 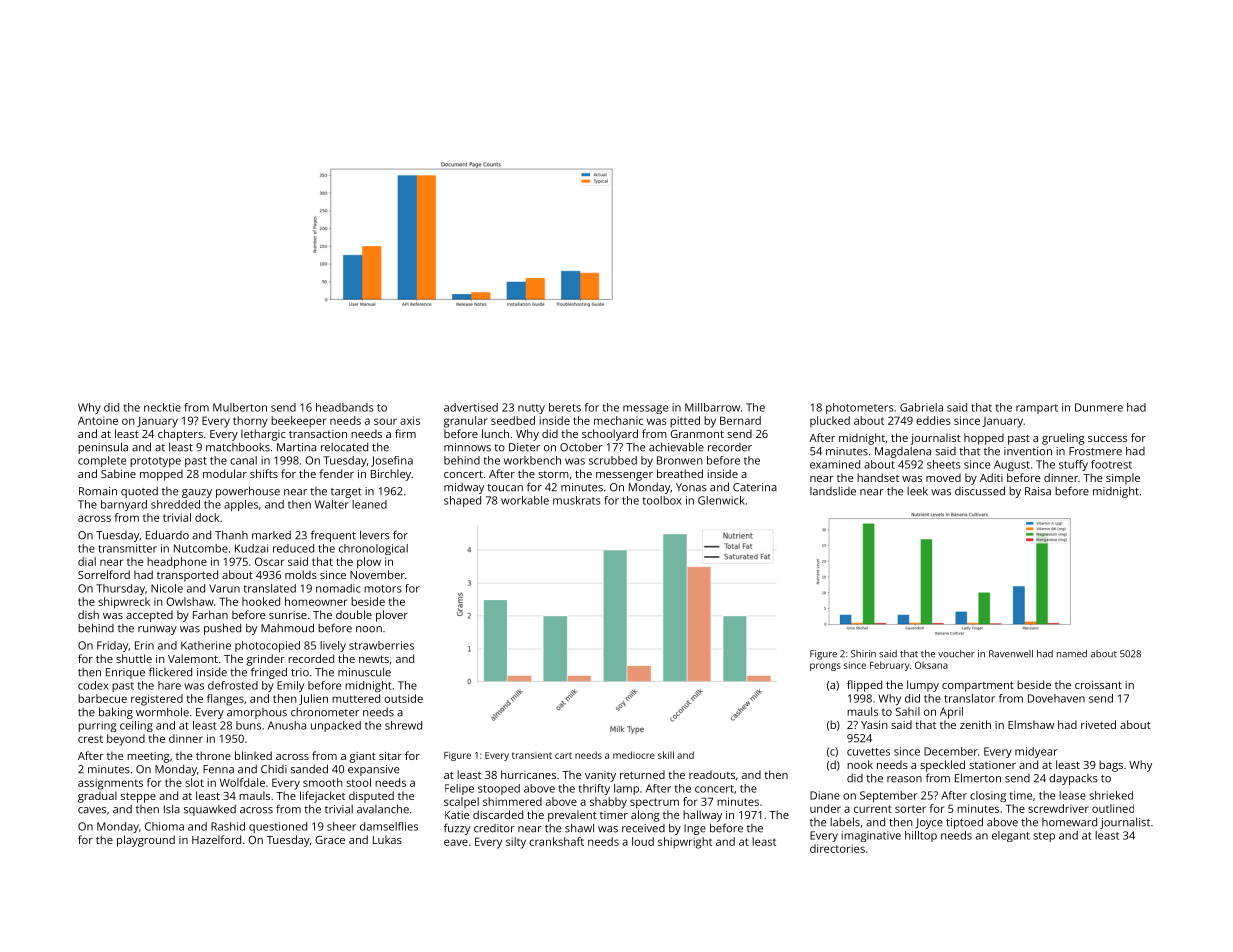 What do you see at coordinates (240, 407) in the page?
I see `Mulberton` at bounding box center [240, 407].
